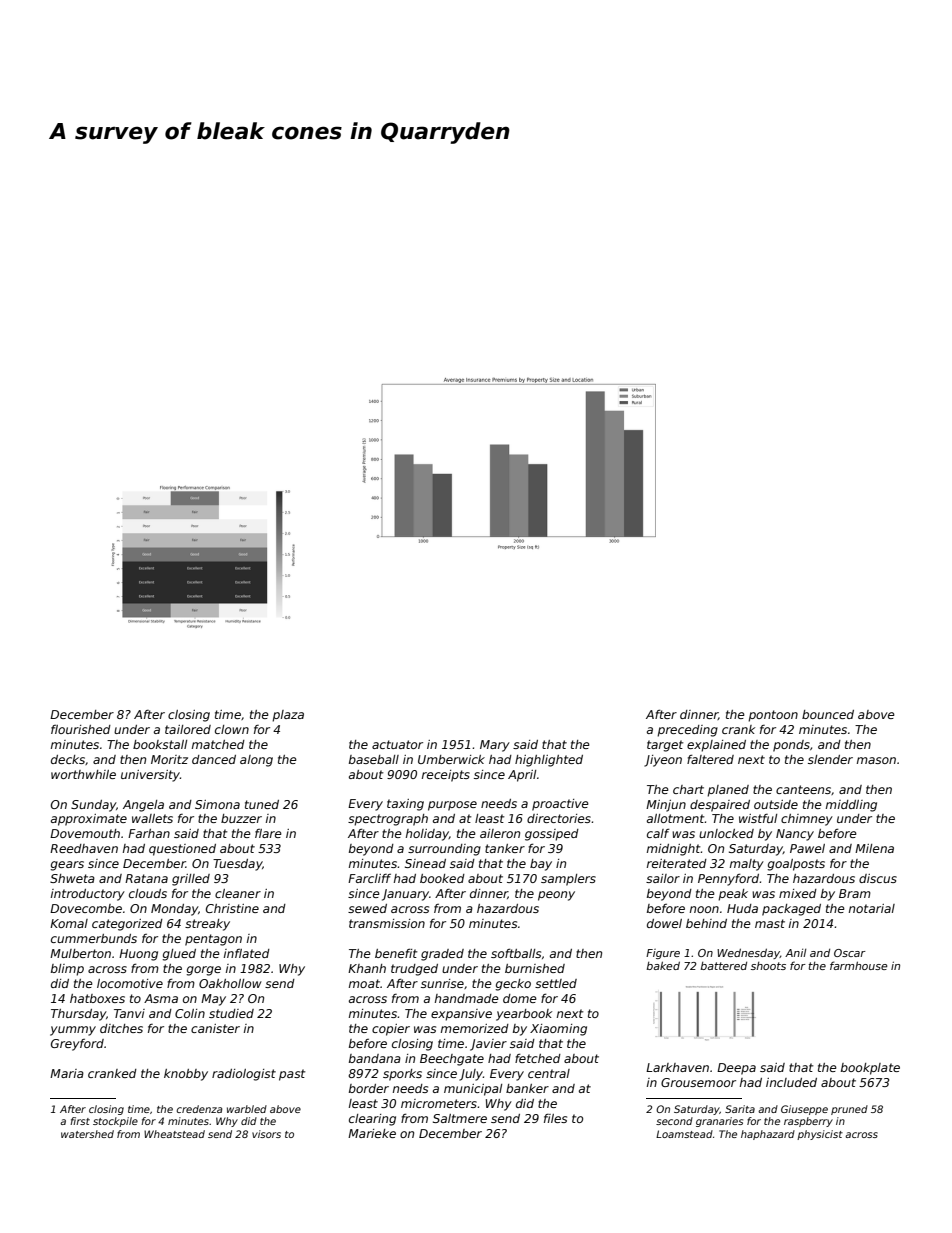 This screenshot has width=952, height=1233. I want to click on outside, so click(776, 804).
